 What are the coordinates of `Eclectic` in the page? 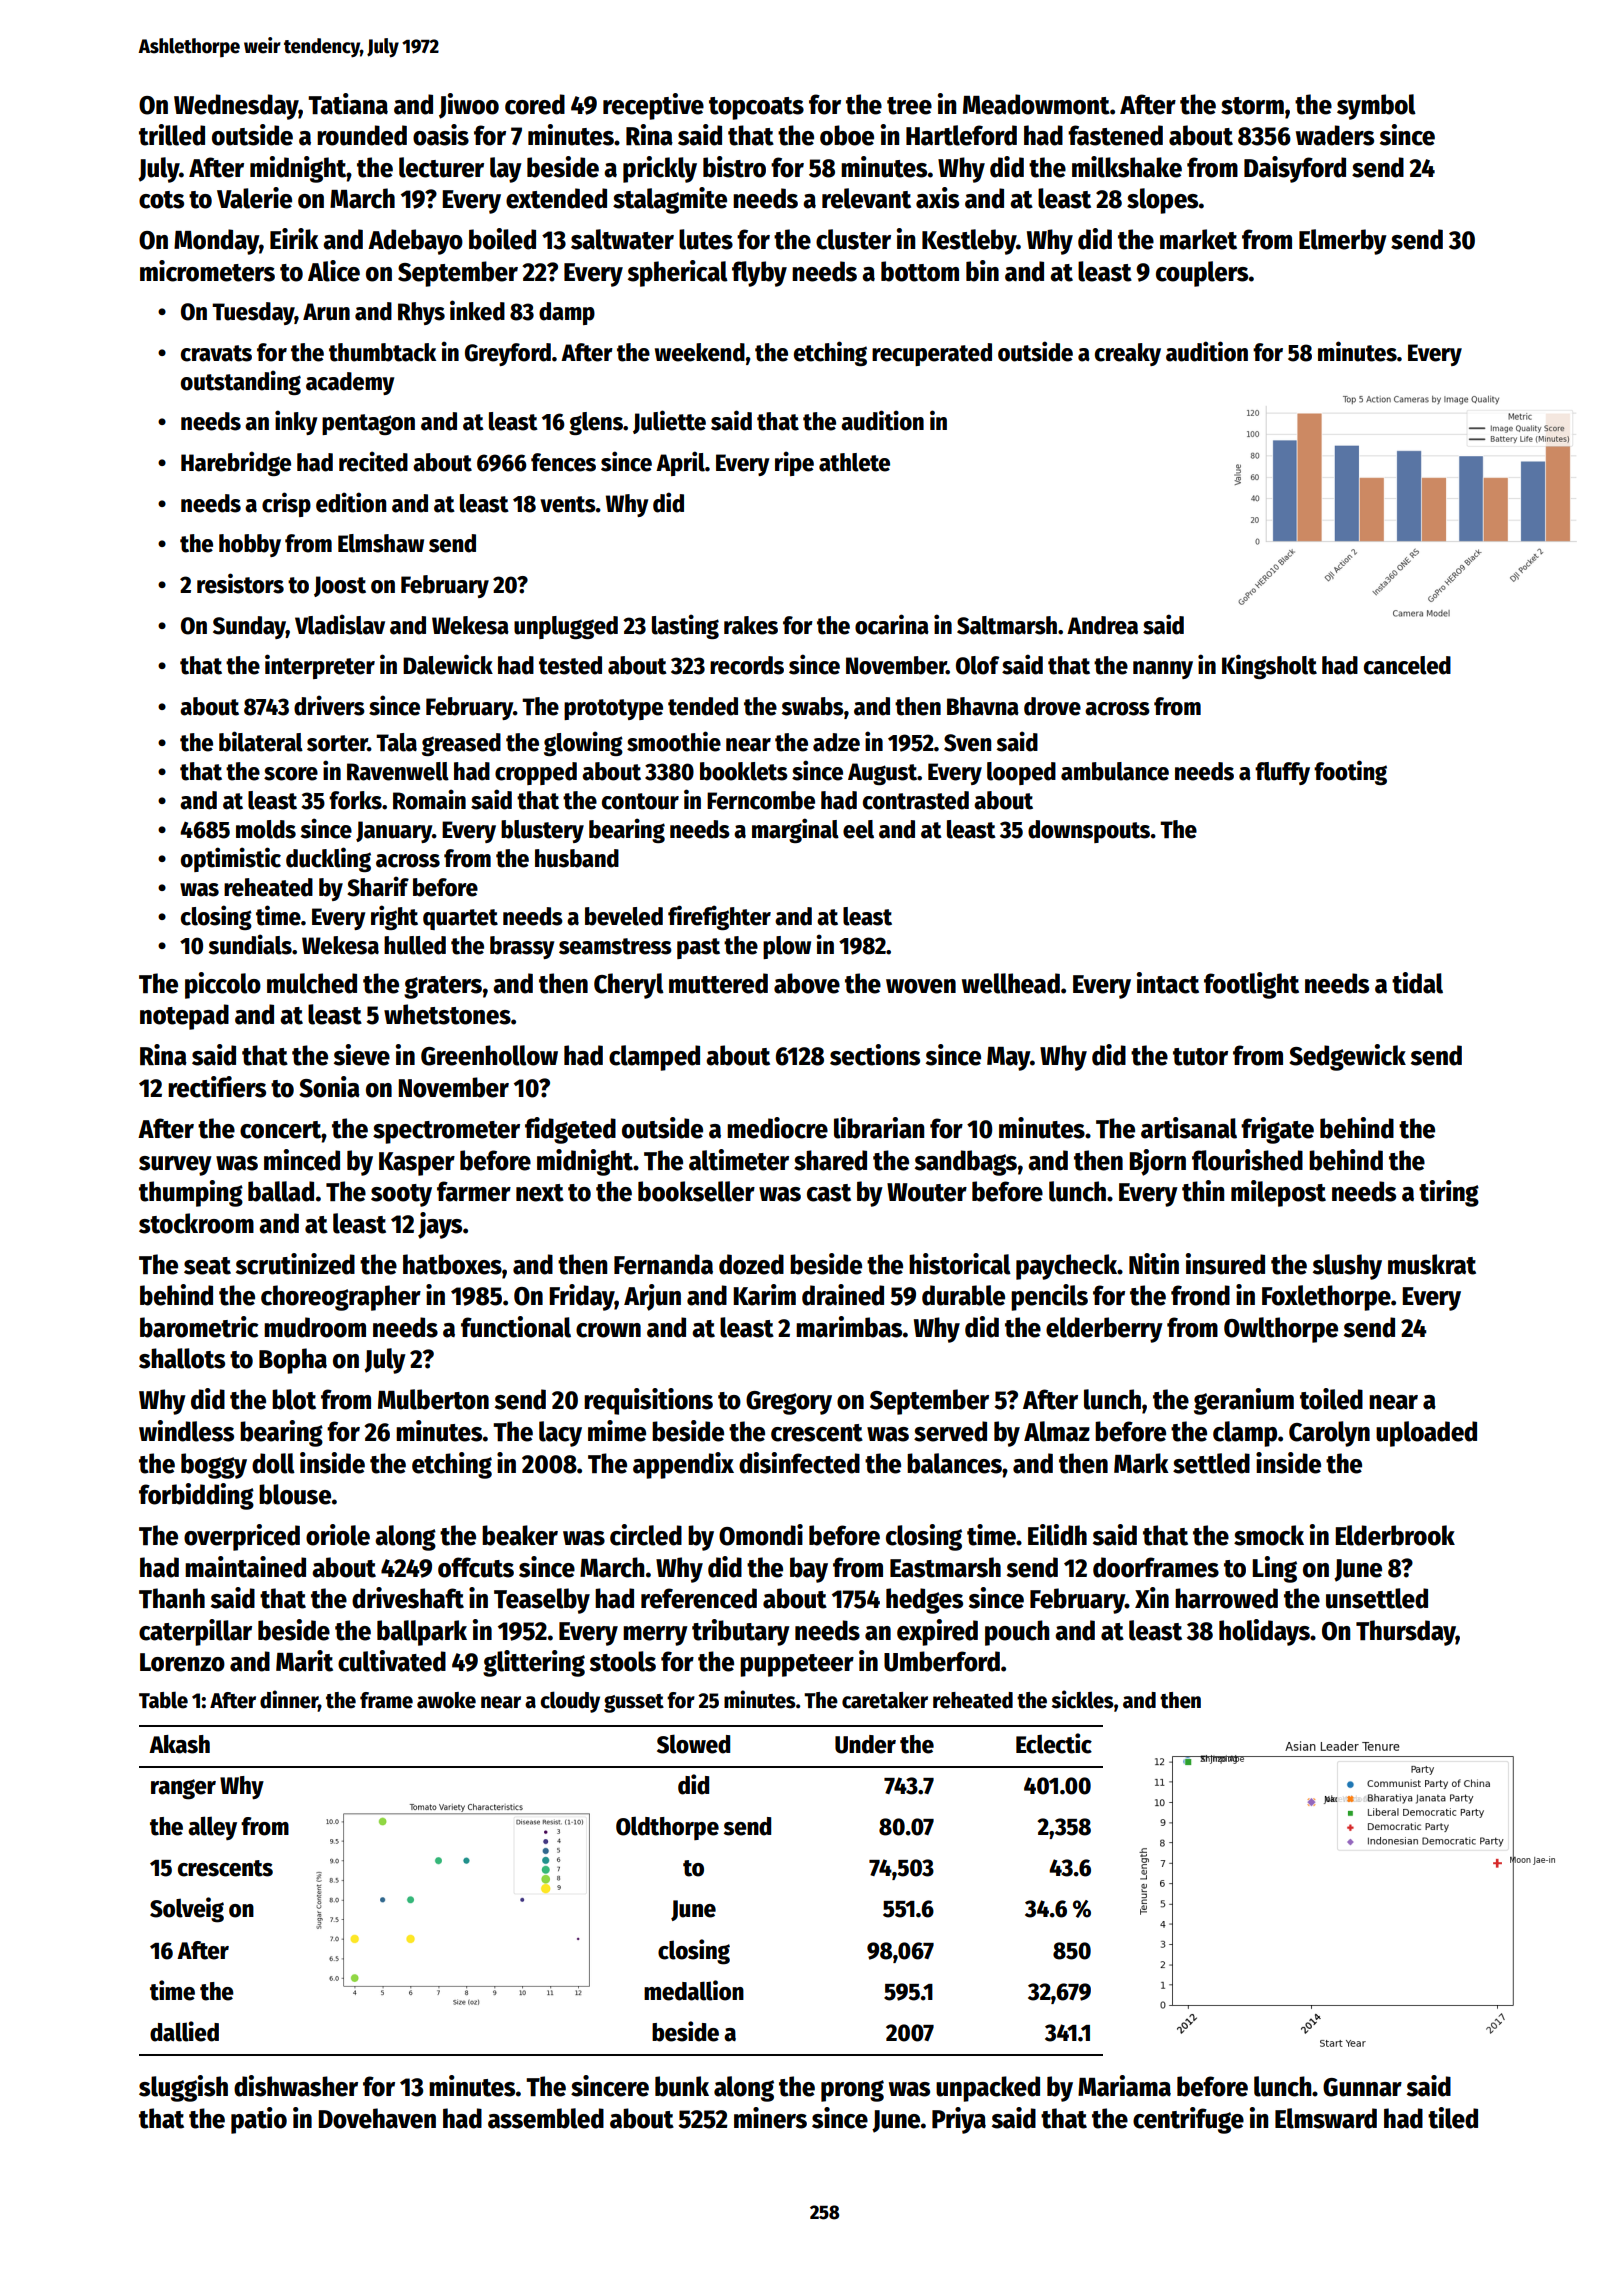 It's located at (1054, 1743).
